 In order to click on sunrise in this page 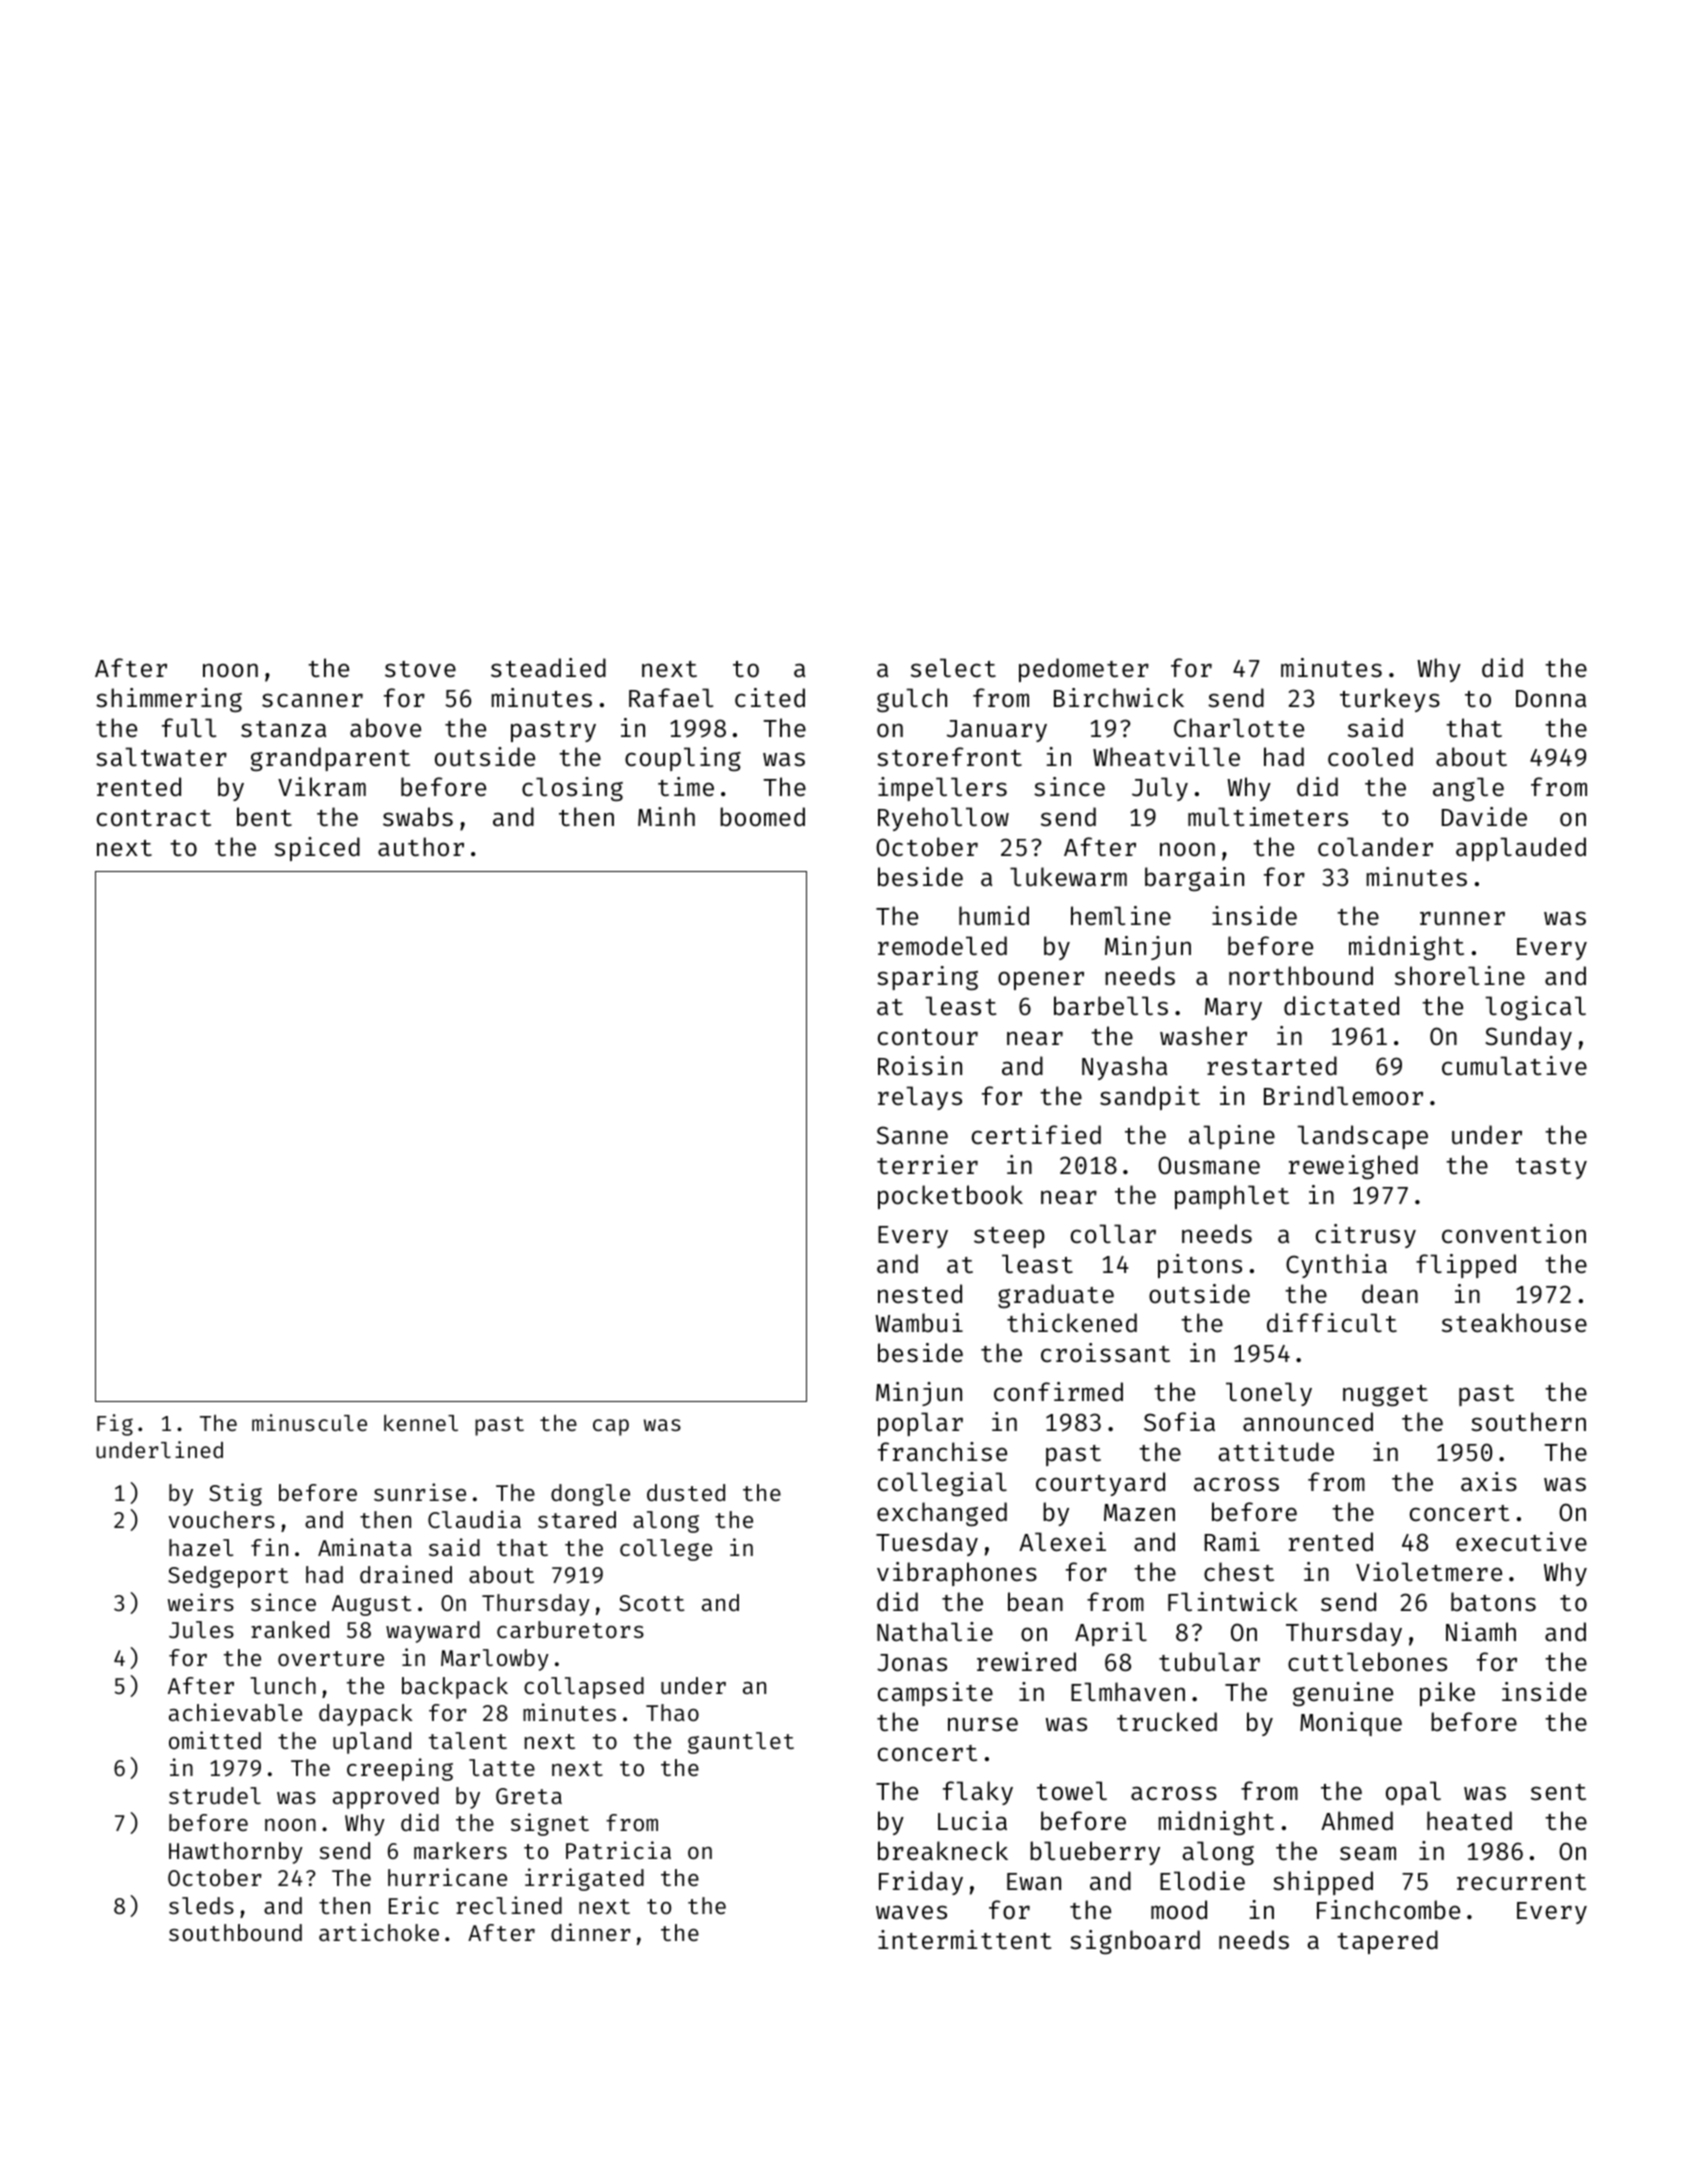, I will do `click(420, 1492)`.
